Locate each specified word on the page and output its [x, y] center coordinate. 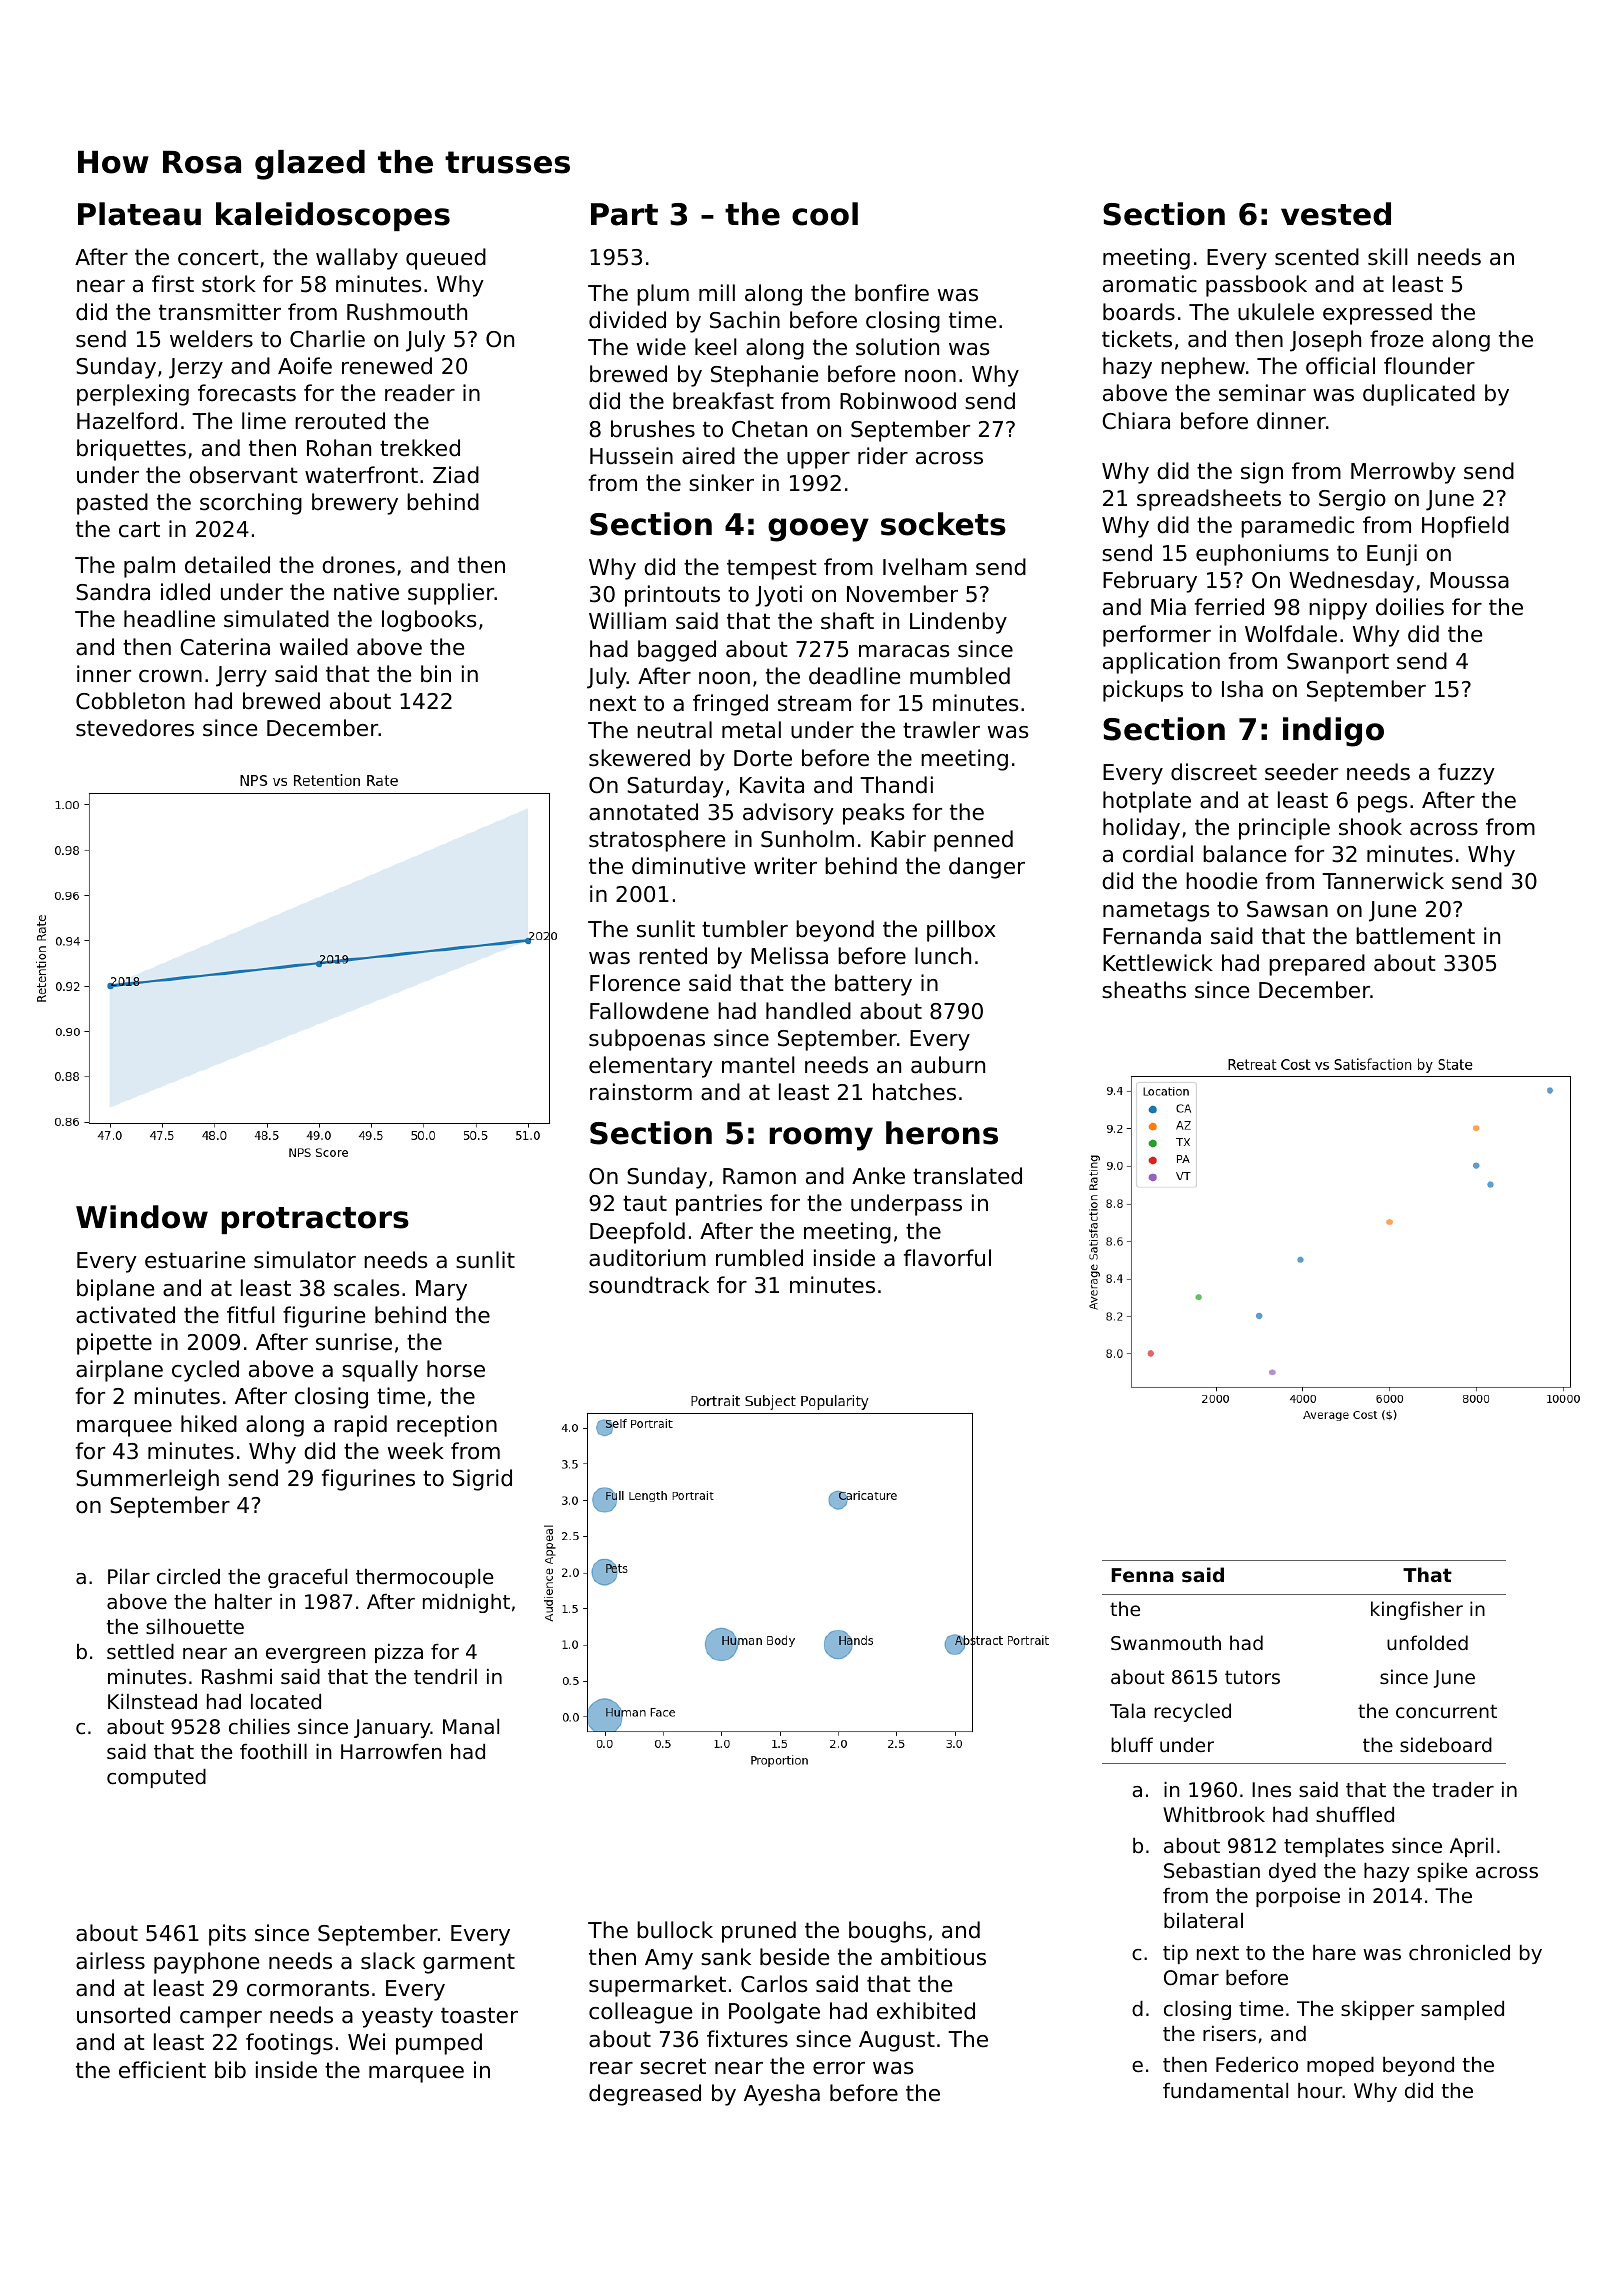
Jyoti [778, 596]
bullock [675, 1930]
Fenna [1142, 1575]
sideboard [1446, 1744]
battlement [1415, 936]
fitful [251, 1315]
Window [142, 1217]
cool [825, 214]
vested [1336, 214]
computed [156, 1778]
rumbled [759, 1258]
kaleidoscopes [333, 216]
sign [1262, 473]
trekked [420, 448]
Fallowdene [649, 1011]
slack [388, 1961]
